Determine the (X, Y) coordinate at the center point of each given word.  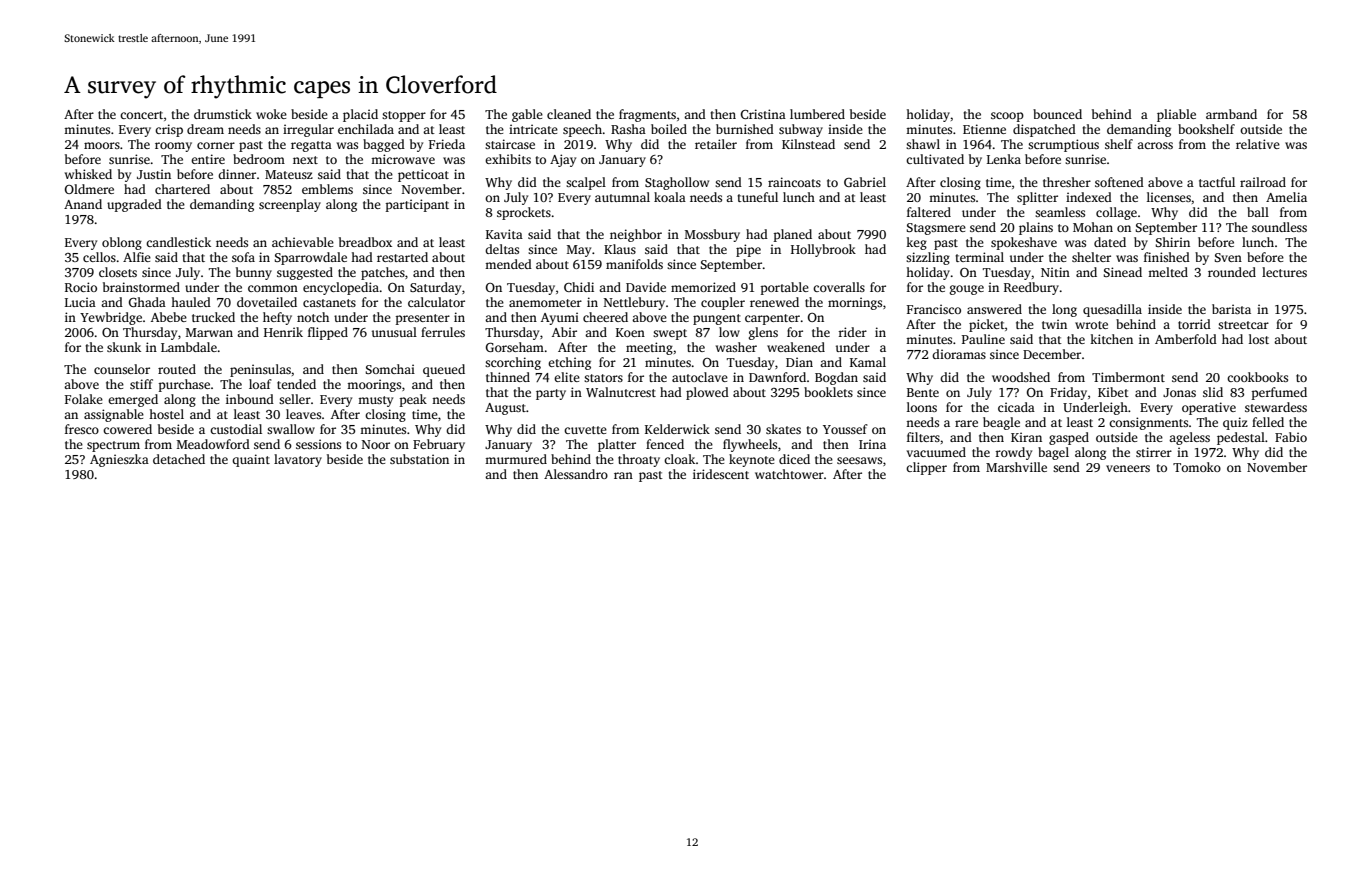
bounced (1057, 114)
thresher (1067, 182)
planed (793, 235)
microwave (403, 159)
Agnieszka (119, 460)
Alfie (137, 257)
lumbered (817, 114)
